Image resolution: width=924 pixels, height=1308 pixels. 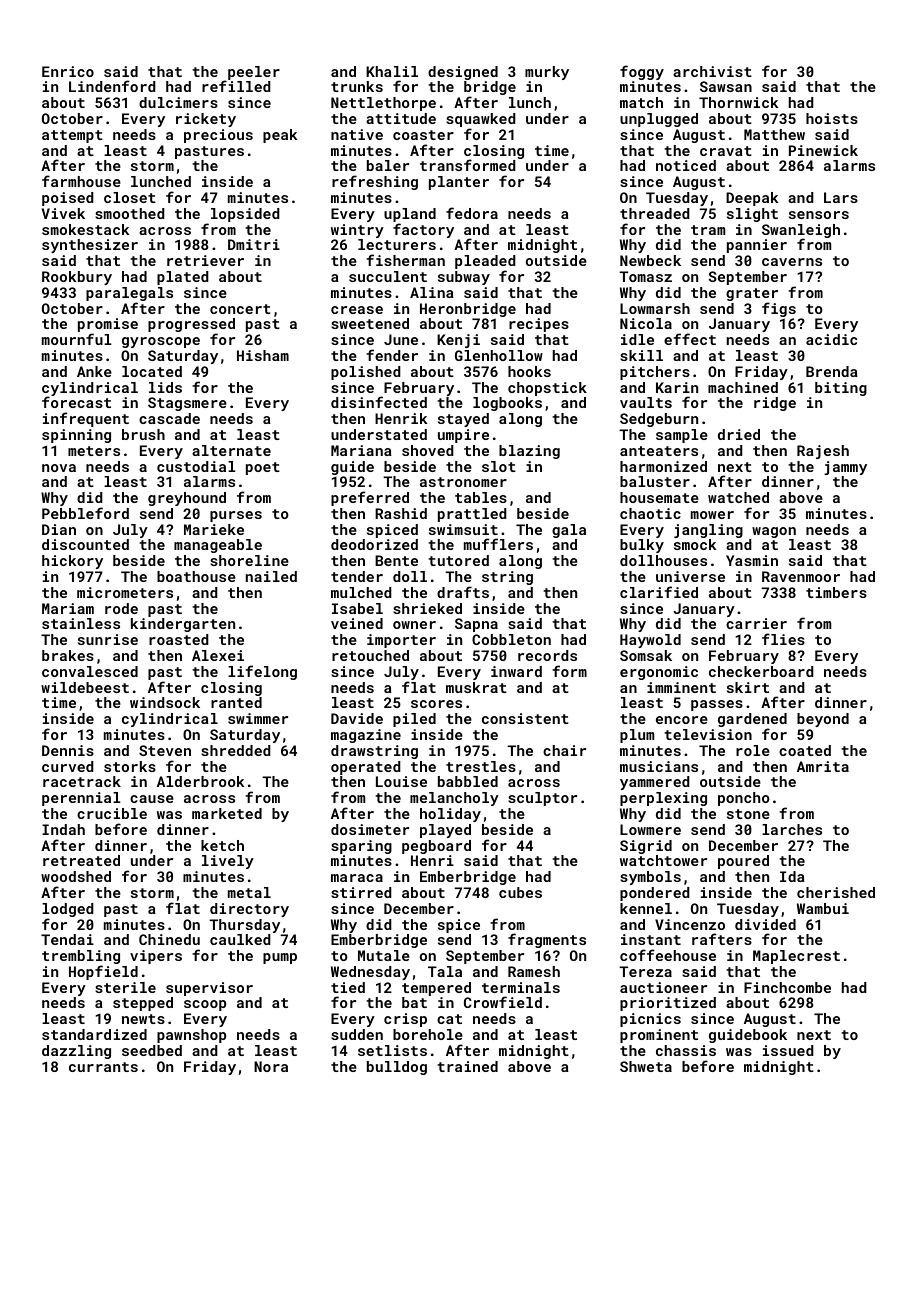 What do you see at coordinates (642, 72) in the screenshot?
I see `foggy` at bounding box center [642, 72].
